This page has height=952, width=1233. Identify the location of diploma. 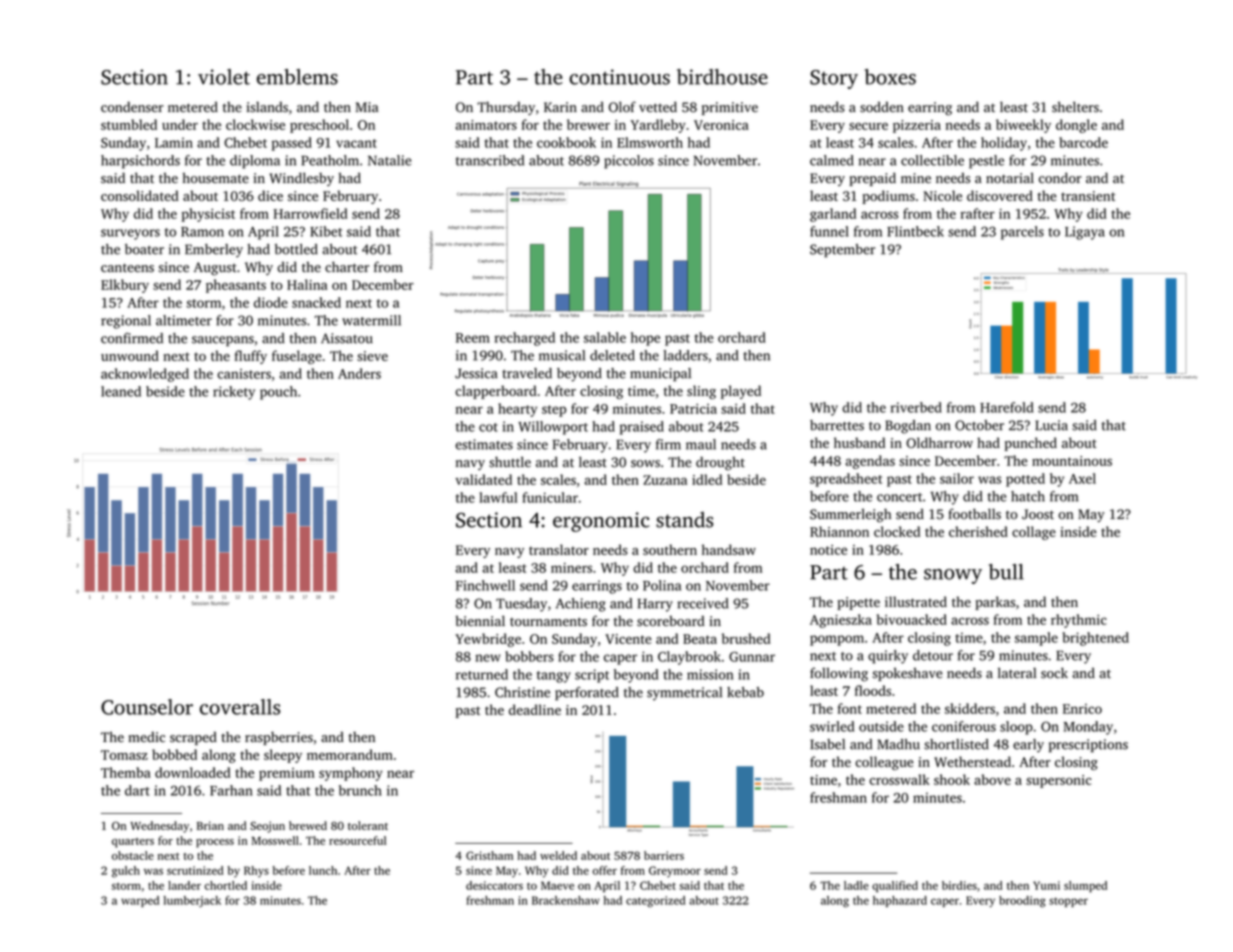
(255, 162).
